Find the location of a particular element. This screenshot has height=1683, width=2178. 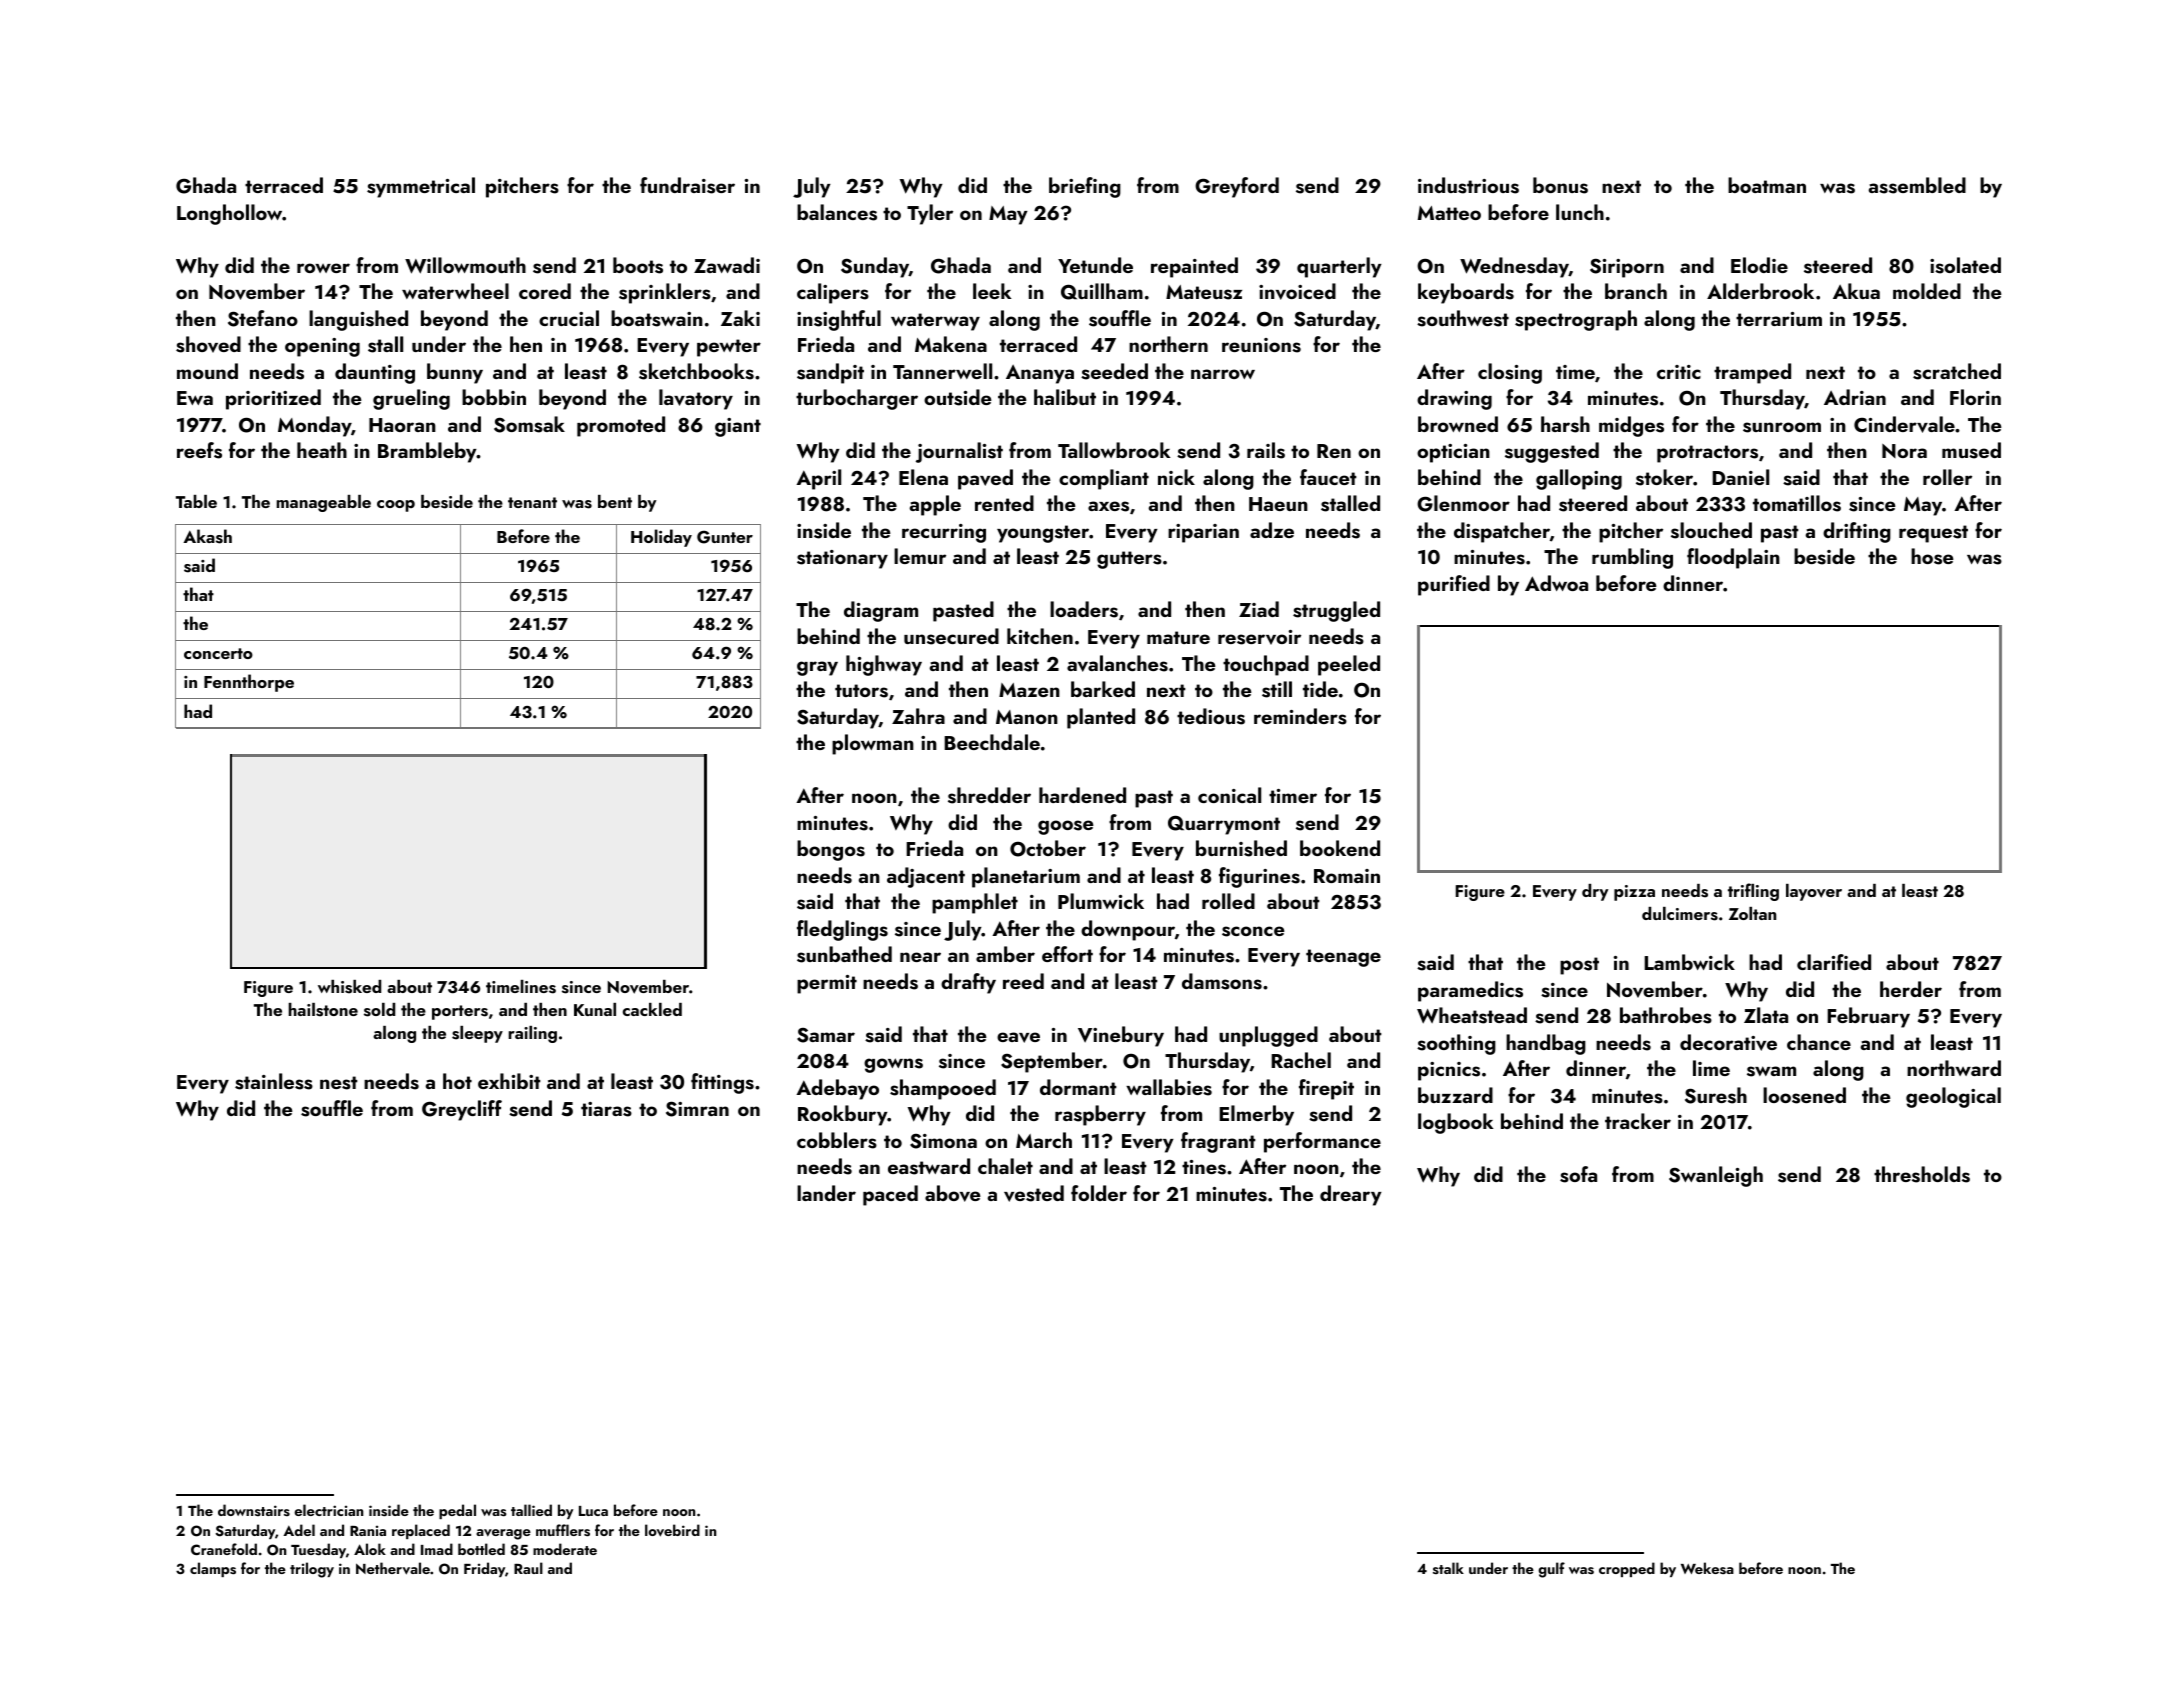

Suresh is located at coordinates (1716, 1095).
